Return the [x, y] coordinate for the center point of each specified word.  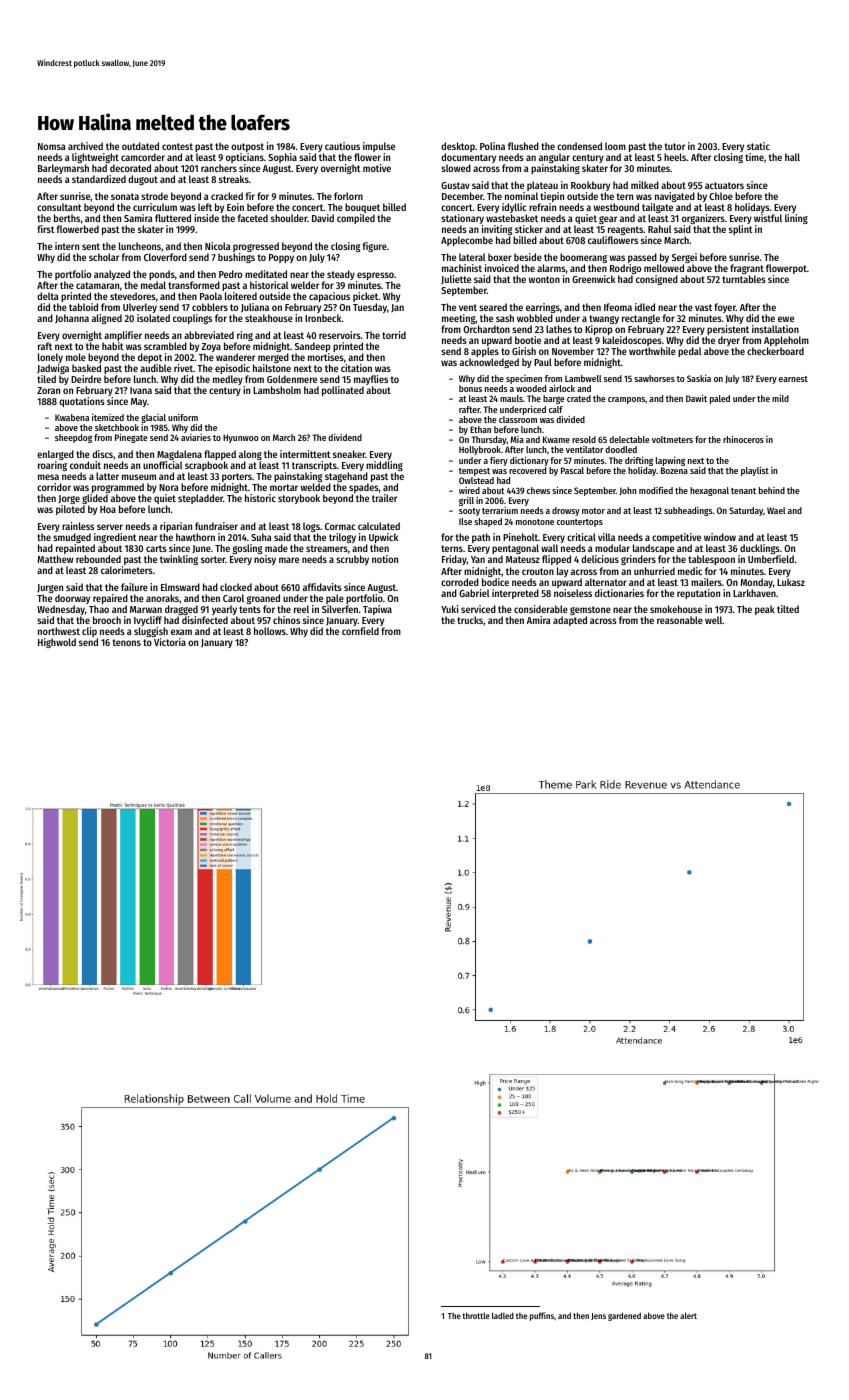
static [758, 146]
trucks [470, 620]
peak [765, 610]
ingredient [115, 538]
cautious [342, 146]
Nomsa [52, 146]
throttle [476, 1315]
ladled [503, 1315]
